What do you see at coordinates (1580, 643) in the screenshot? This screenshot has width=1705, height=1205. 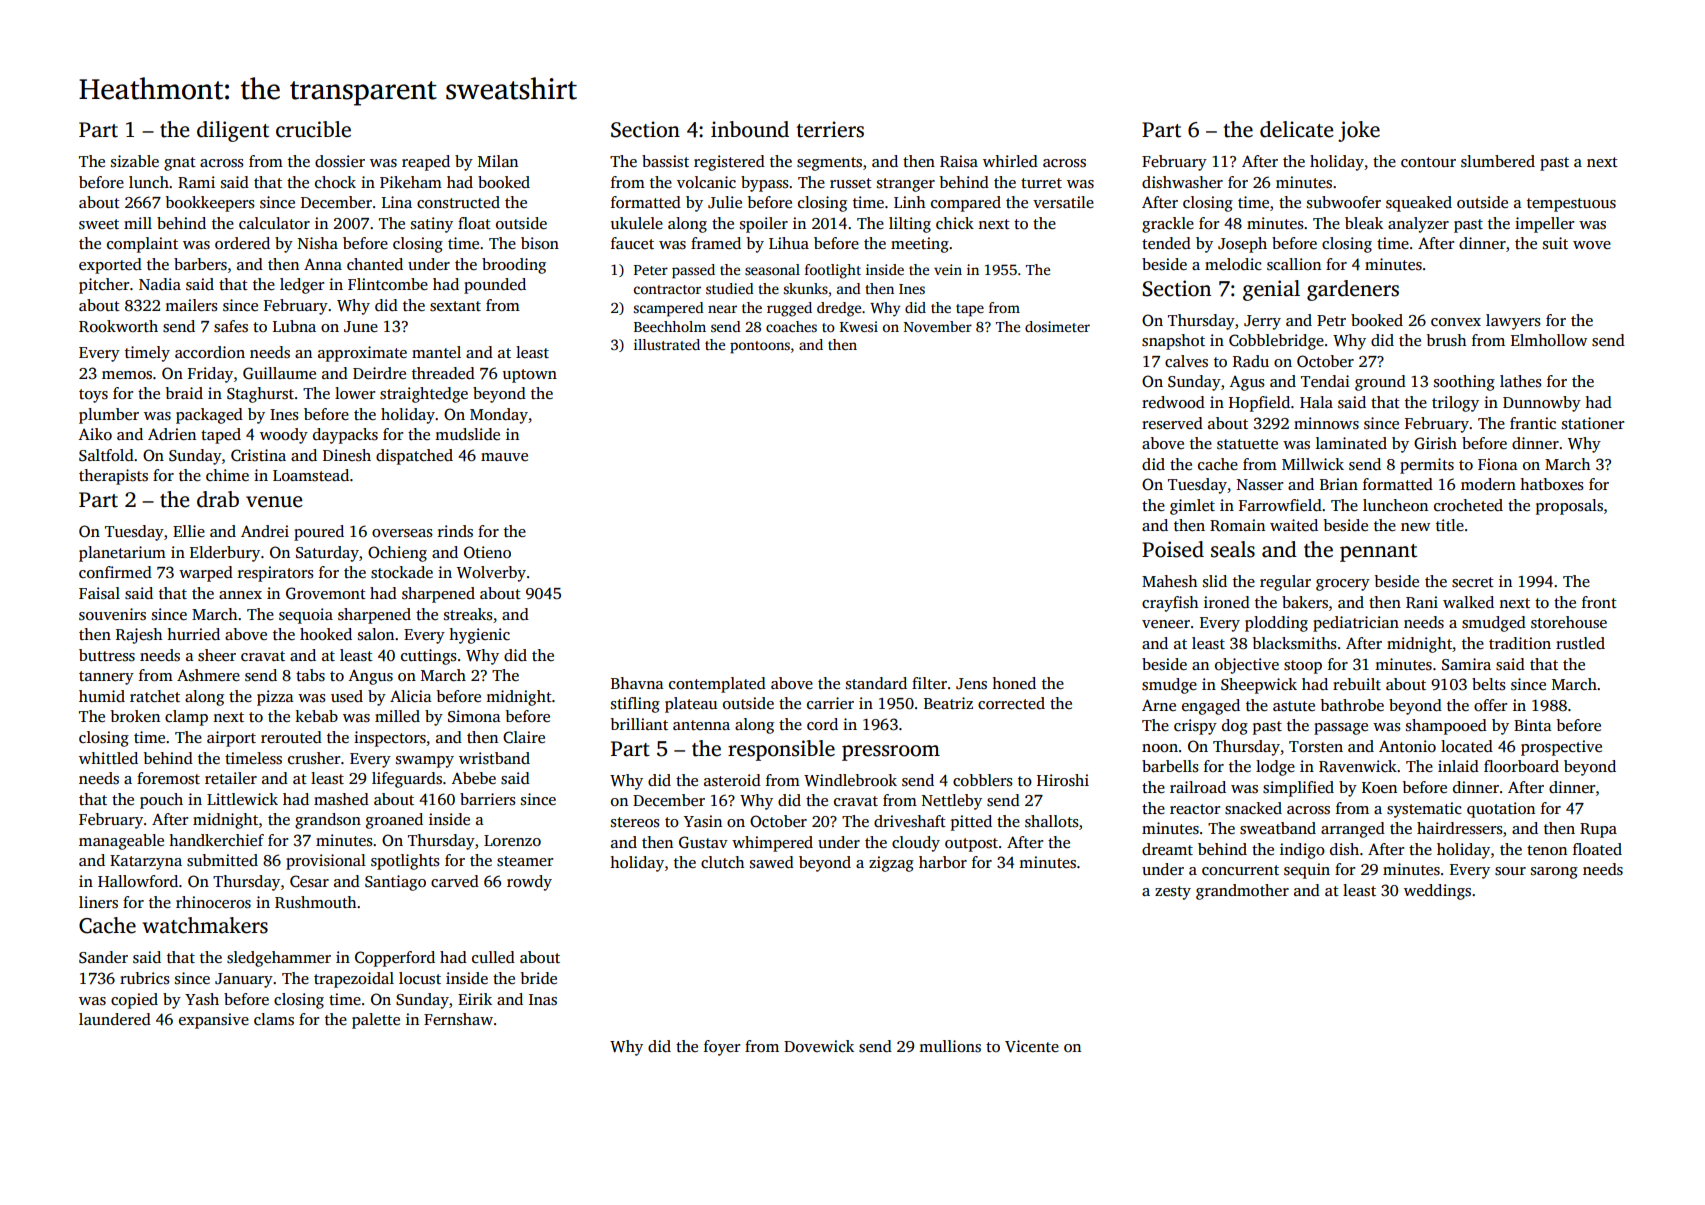 I see `rustled` at bounding box center [1580, 643].
